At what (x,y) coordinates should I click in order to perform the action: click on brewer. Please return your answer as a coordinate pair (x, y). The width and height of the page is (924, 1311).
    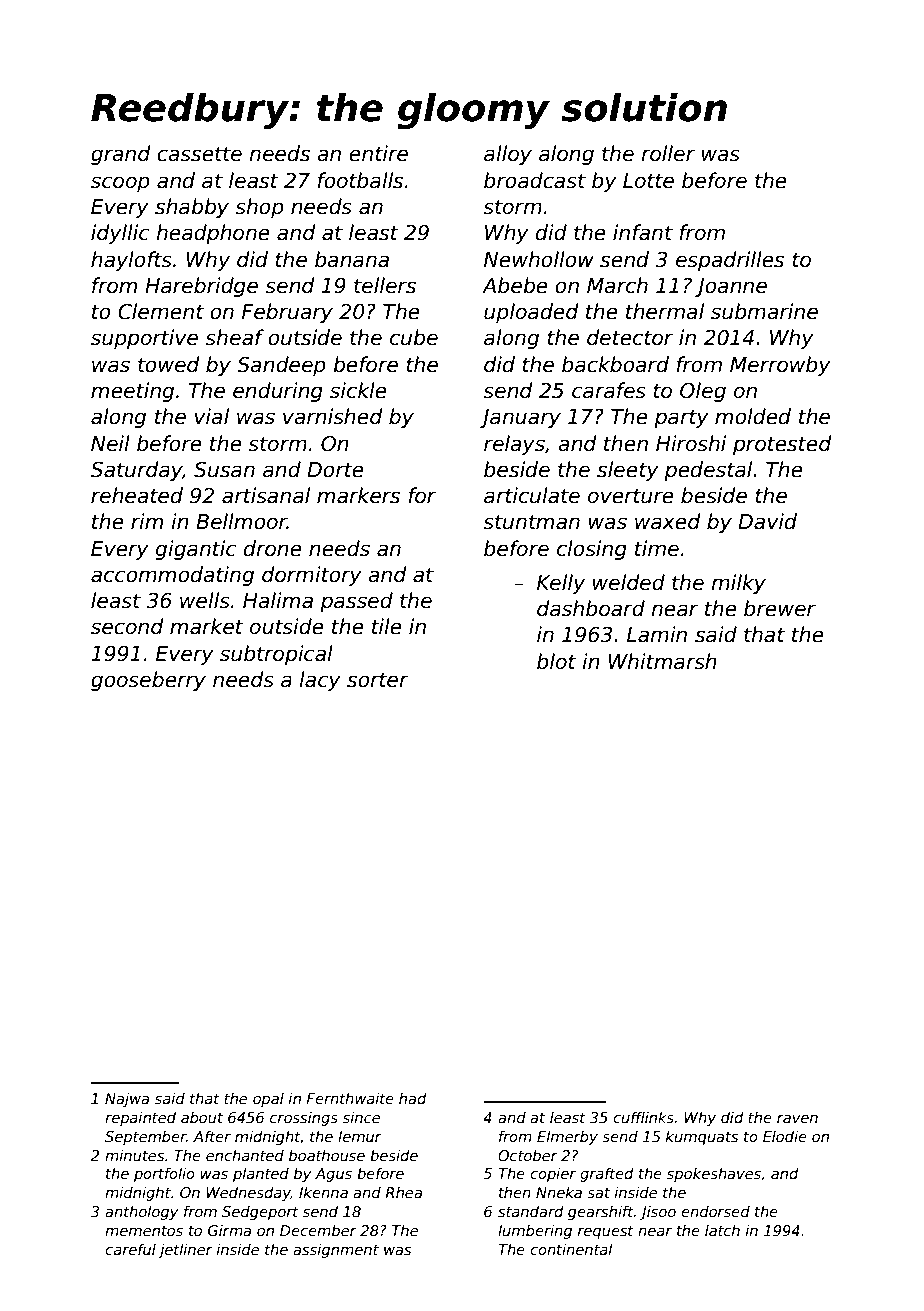
    Looking at the image, I should click on (780, 608).
